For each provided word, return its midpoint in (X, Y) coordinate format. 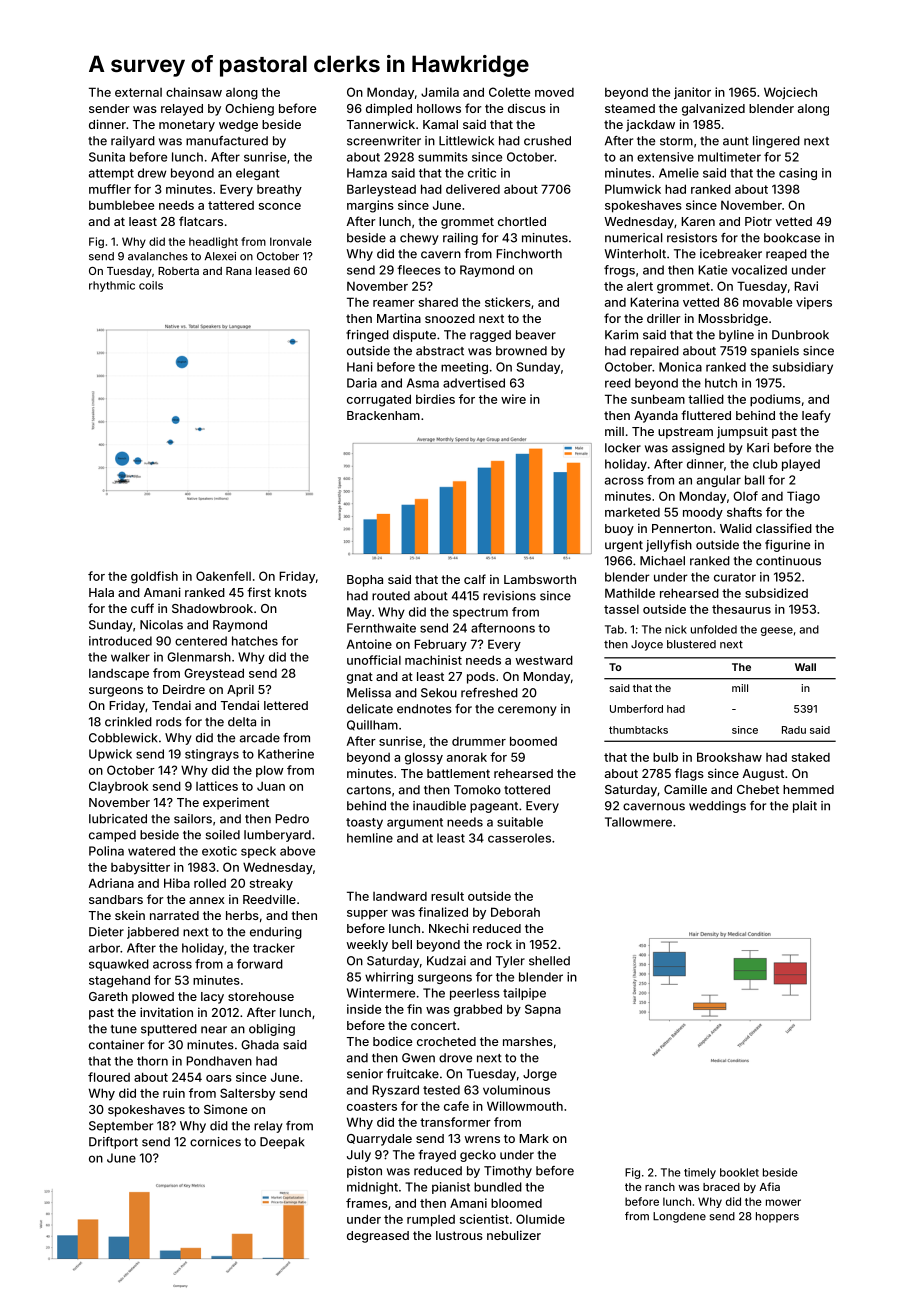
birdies (435, 399)
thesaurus (741, 609)
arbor (104, 948)
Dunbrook (800, 335)
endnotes (424, 709)
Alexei (220, 256)
